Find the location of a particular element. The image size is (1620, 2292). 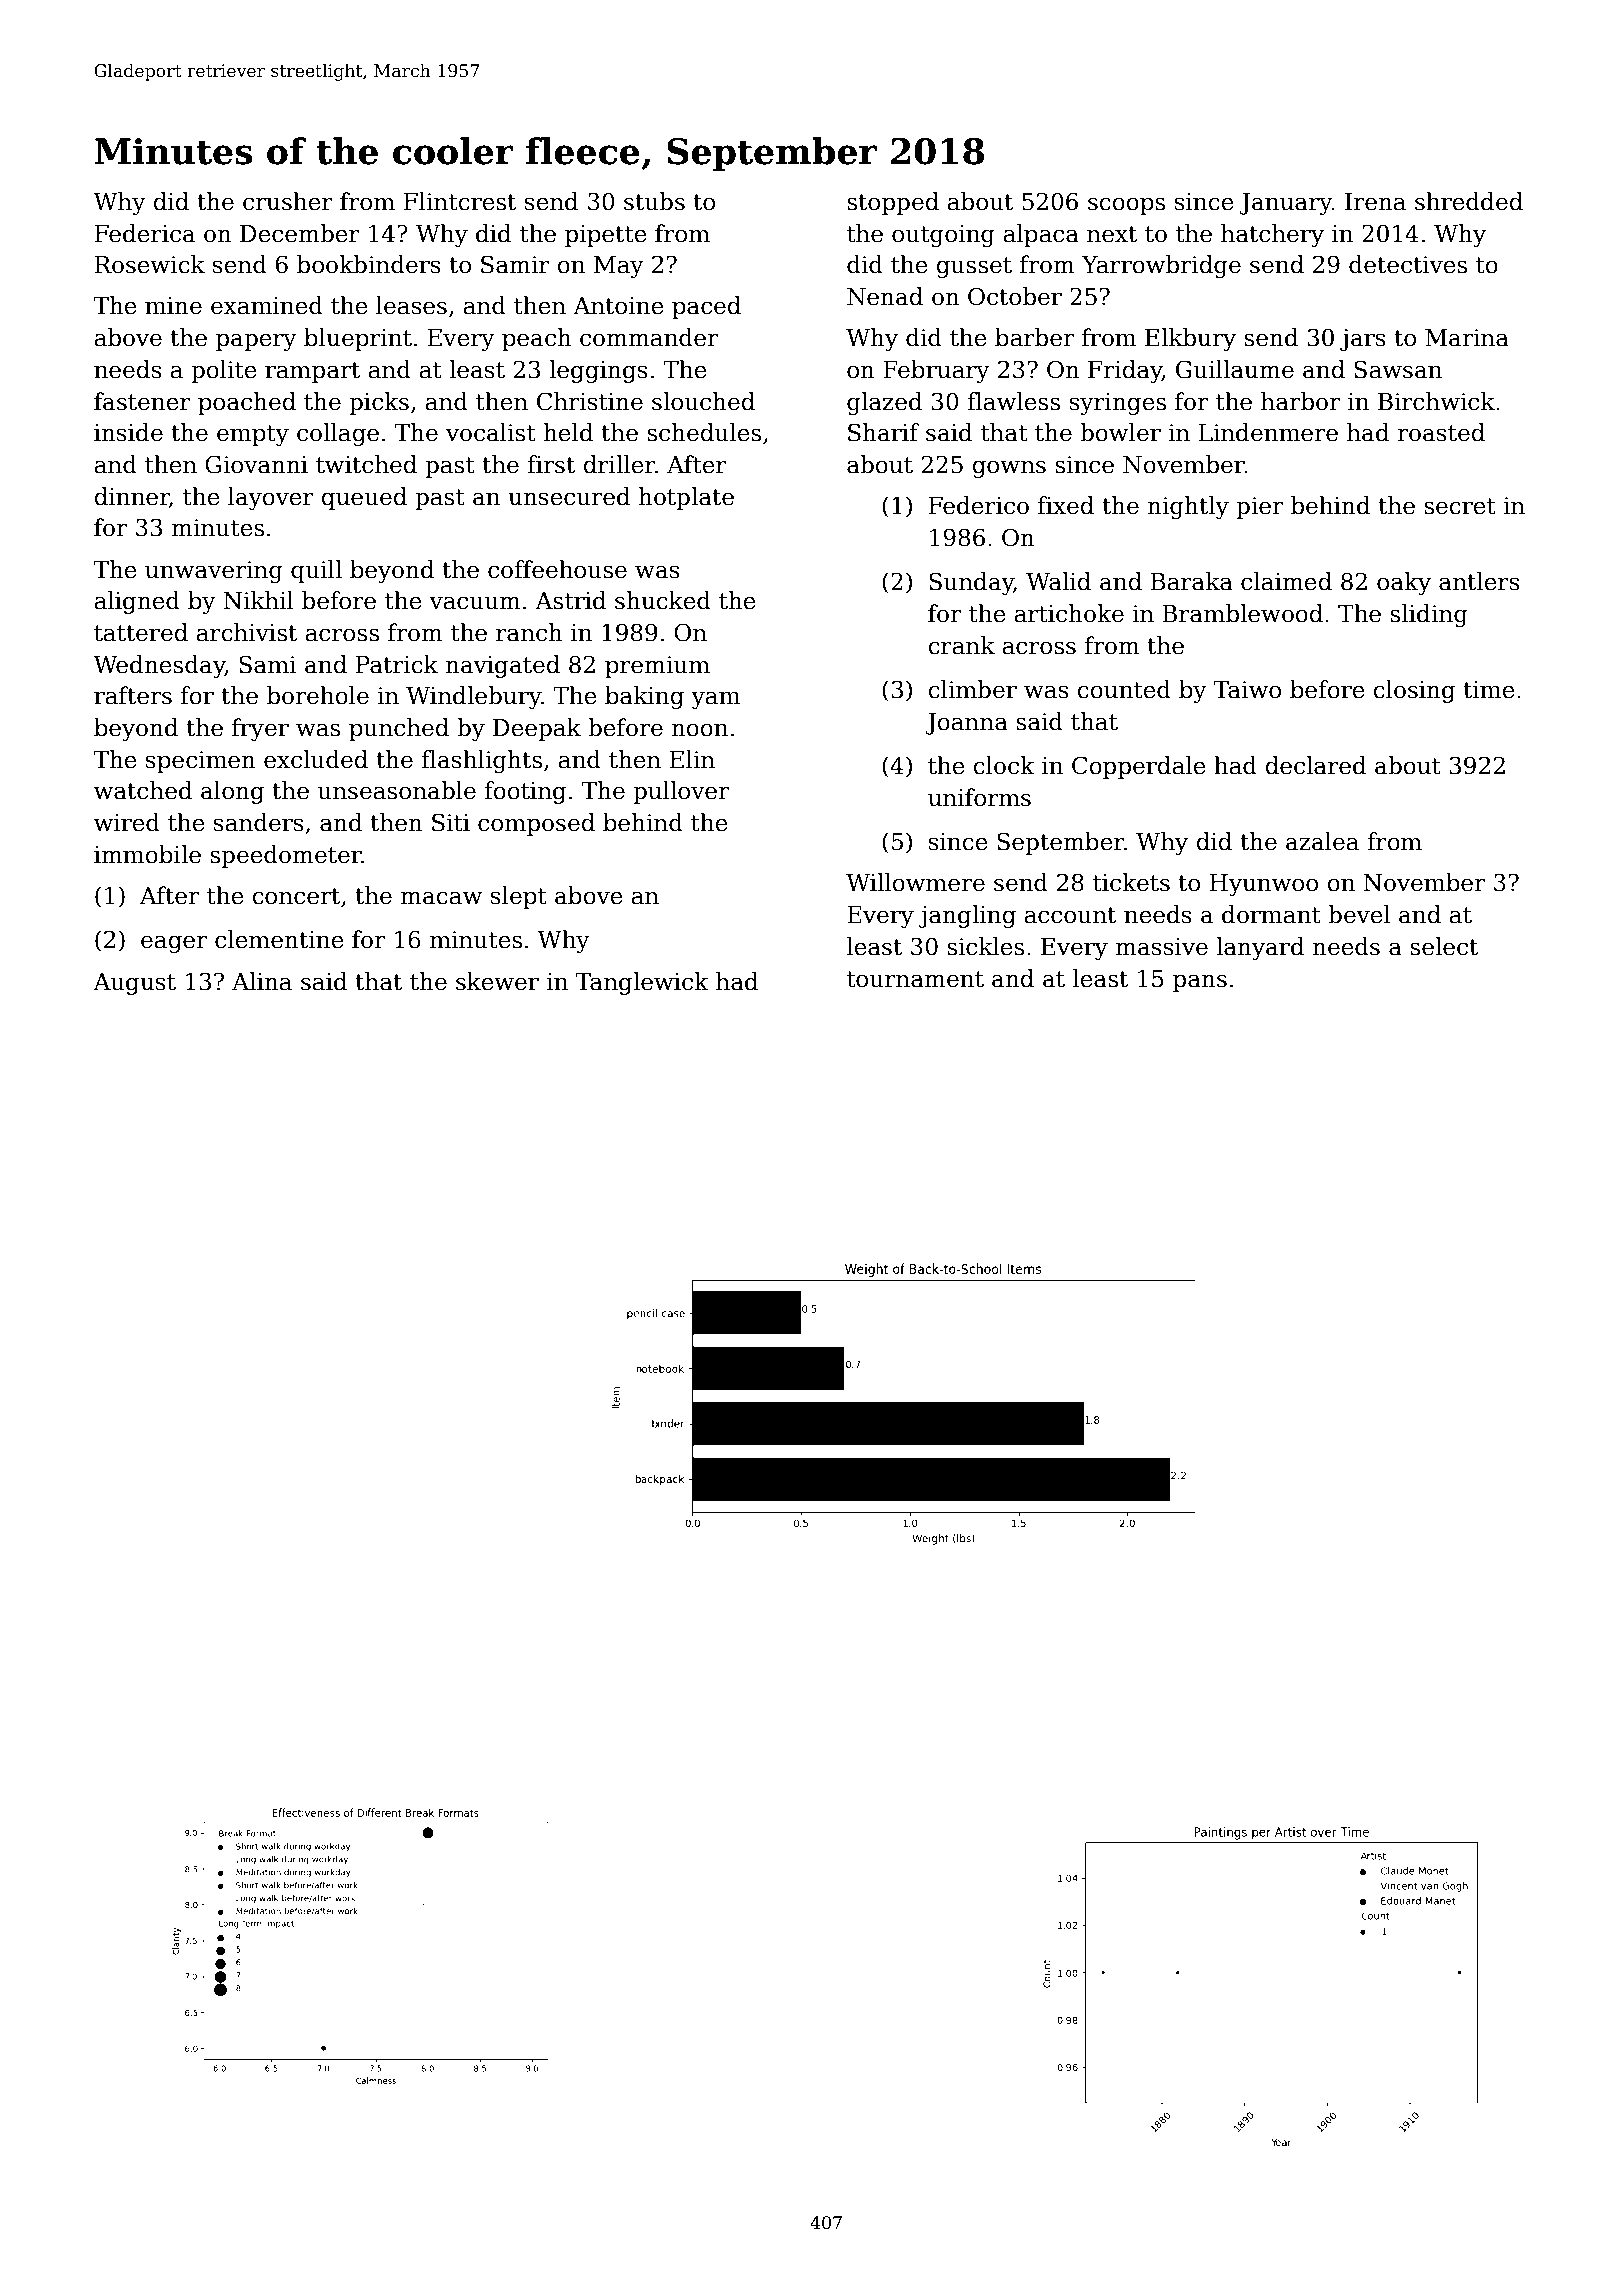

claimed is located at coordinates (1286, 581).
